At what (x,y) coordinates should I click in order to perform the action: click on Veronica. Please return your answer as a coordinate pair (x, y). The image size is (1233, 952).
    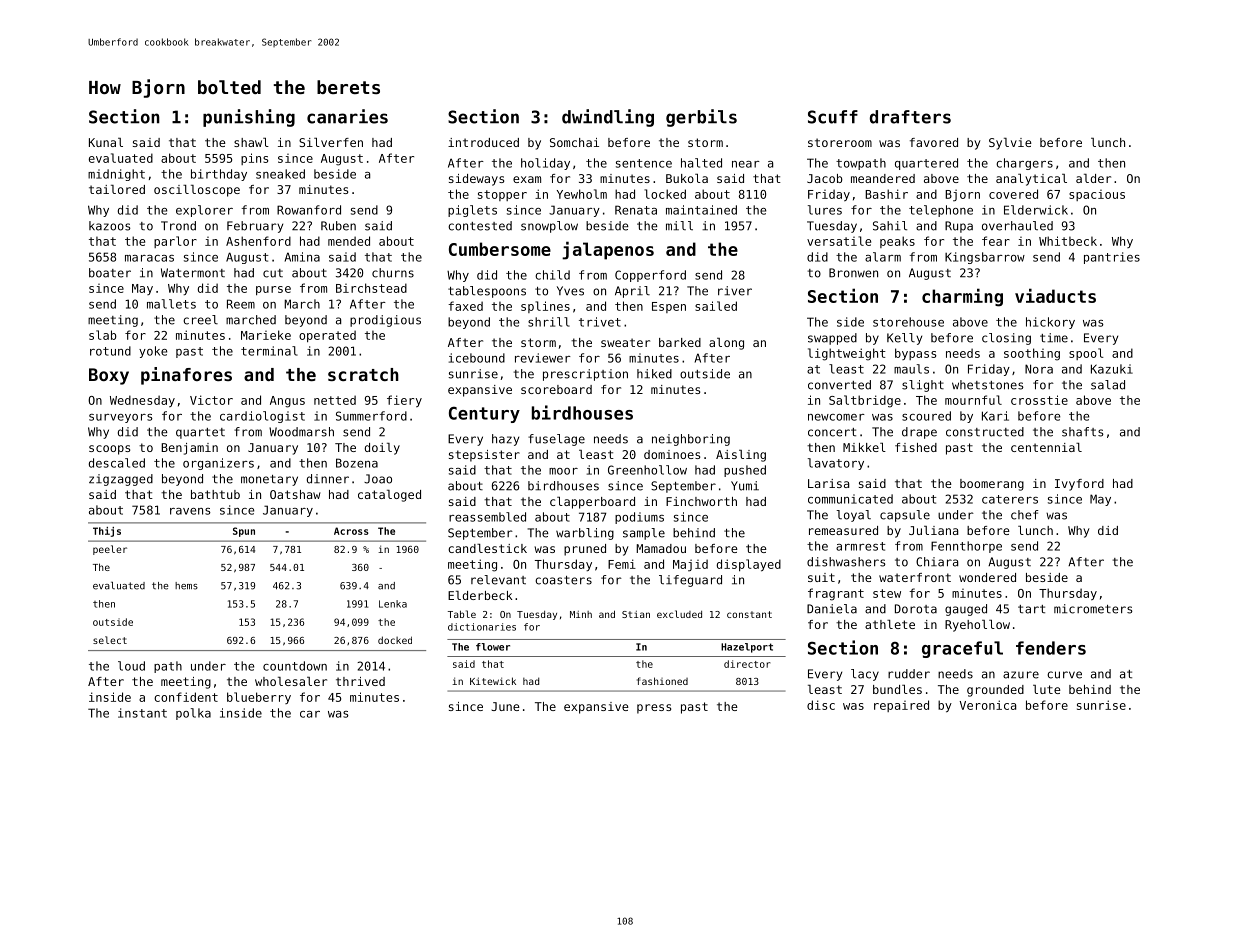
    Looking at the image, I should click on (987, 705).
